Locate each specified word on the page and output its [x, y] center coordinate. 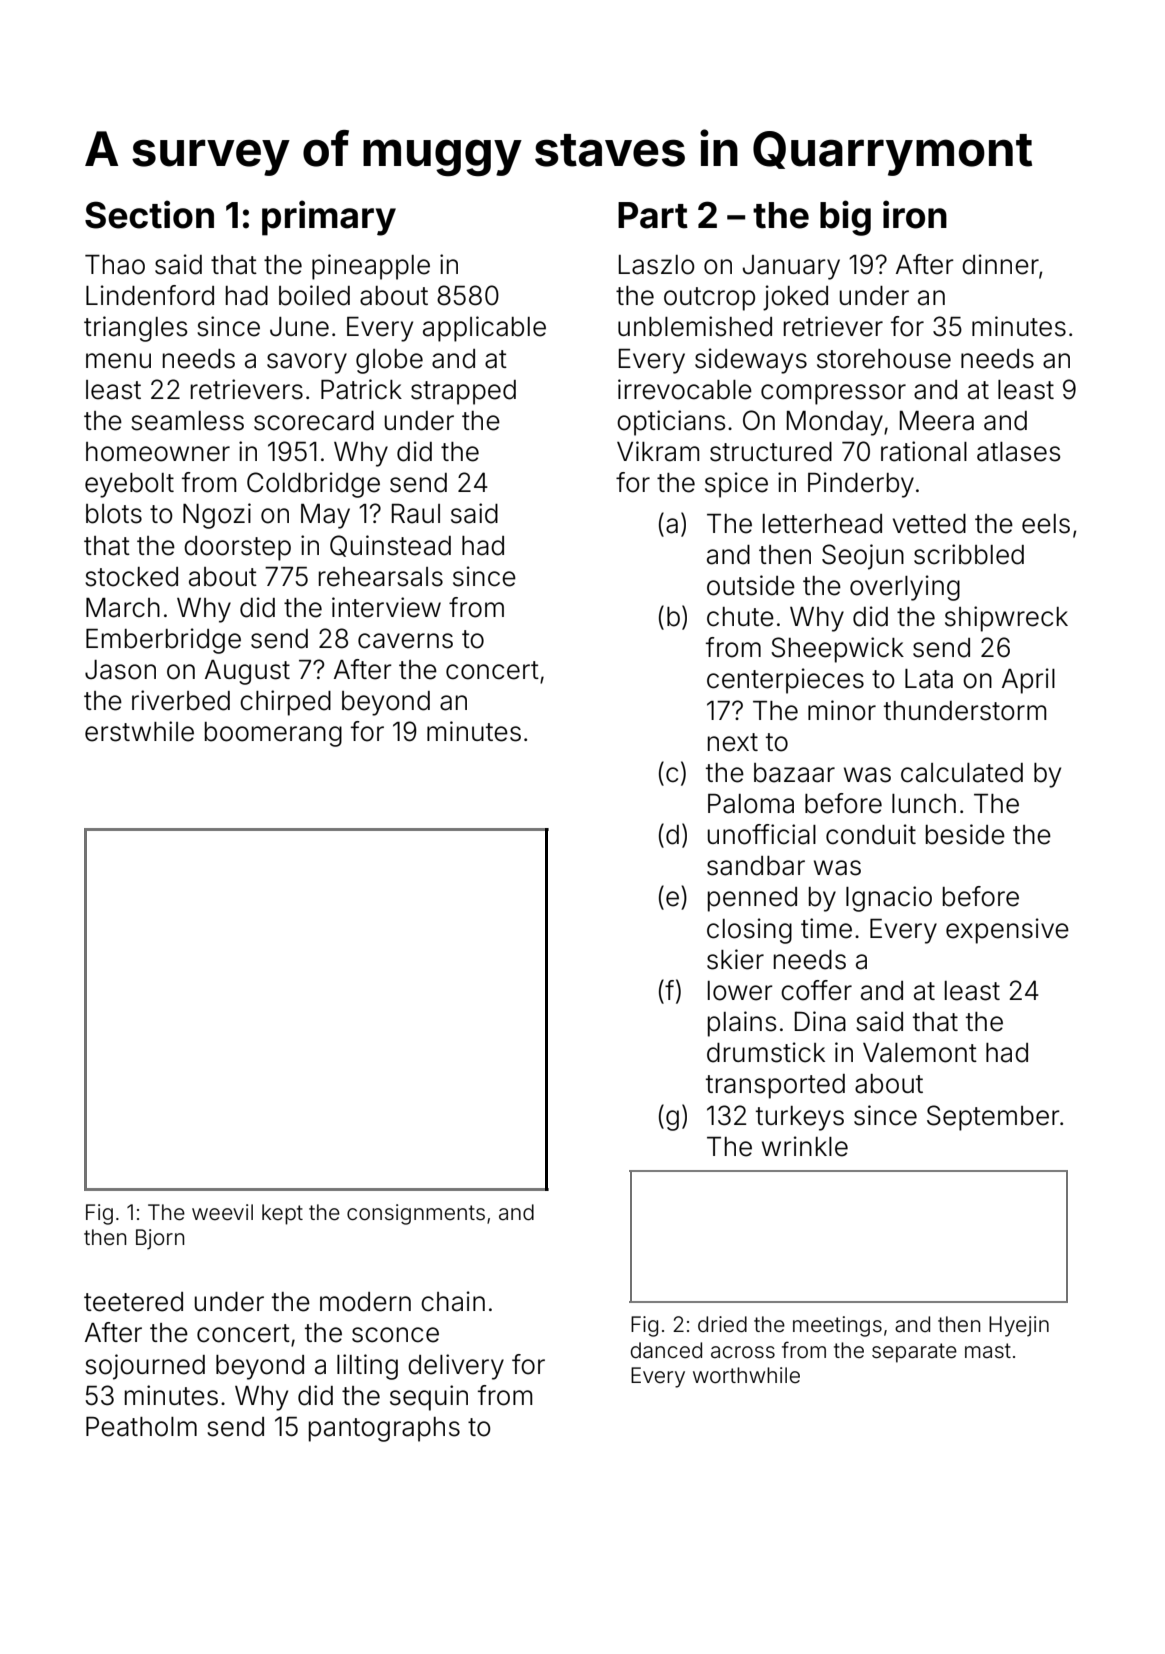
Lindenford [150, 295]
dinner [1000, 264]
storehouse [884, 359]
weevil [222, 1212]
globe [389, 361]
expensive [1007, 931]
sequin [429, 1398]
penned [752, 899]
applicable [484, 329]
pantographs [384, 1429]
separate [914, 1353]
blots [114, 514]
